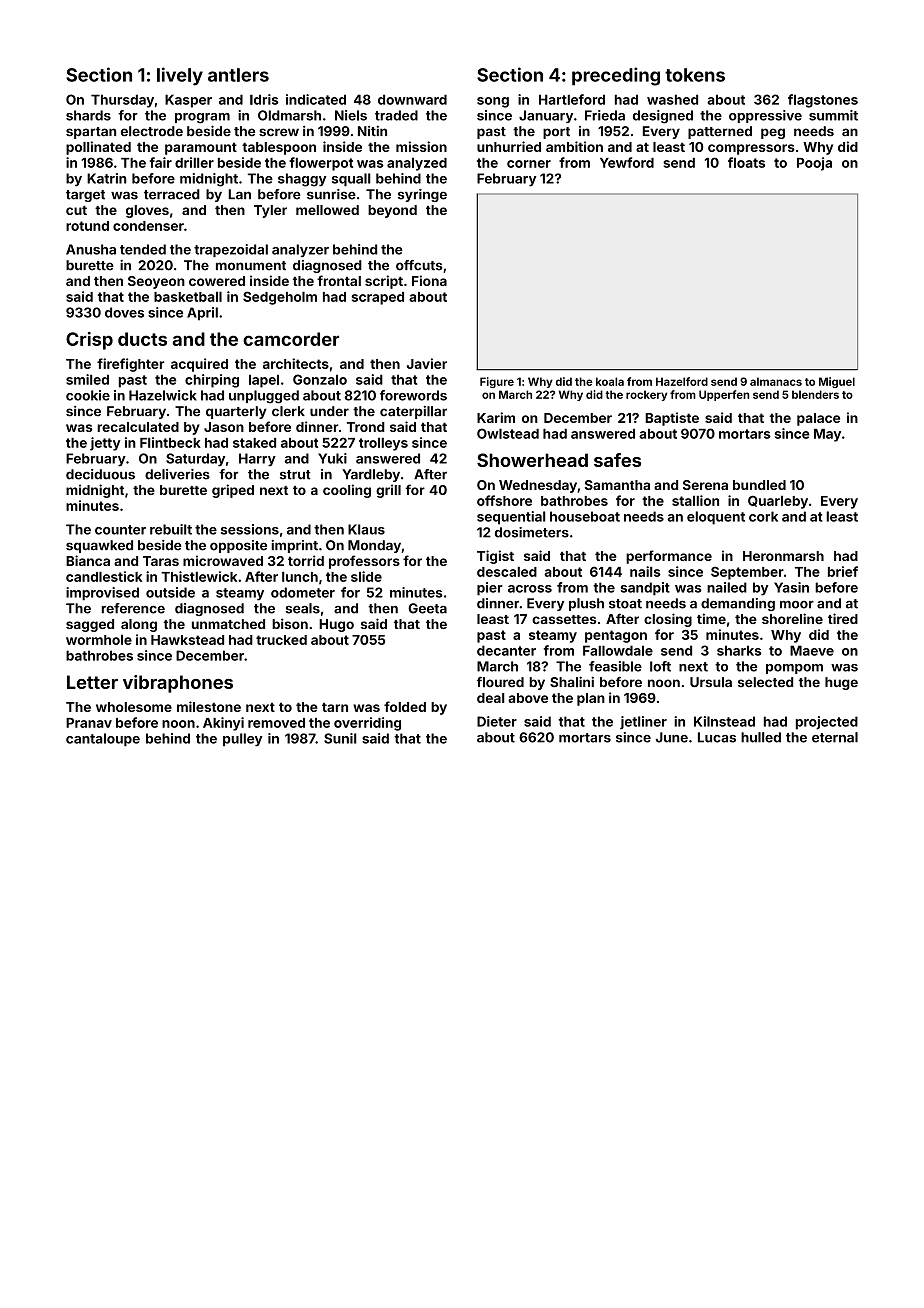  I want to click on cantaloupe, so click(103, 739).
